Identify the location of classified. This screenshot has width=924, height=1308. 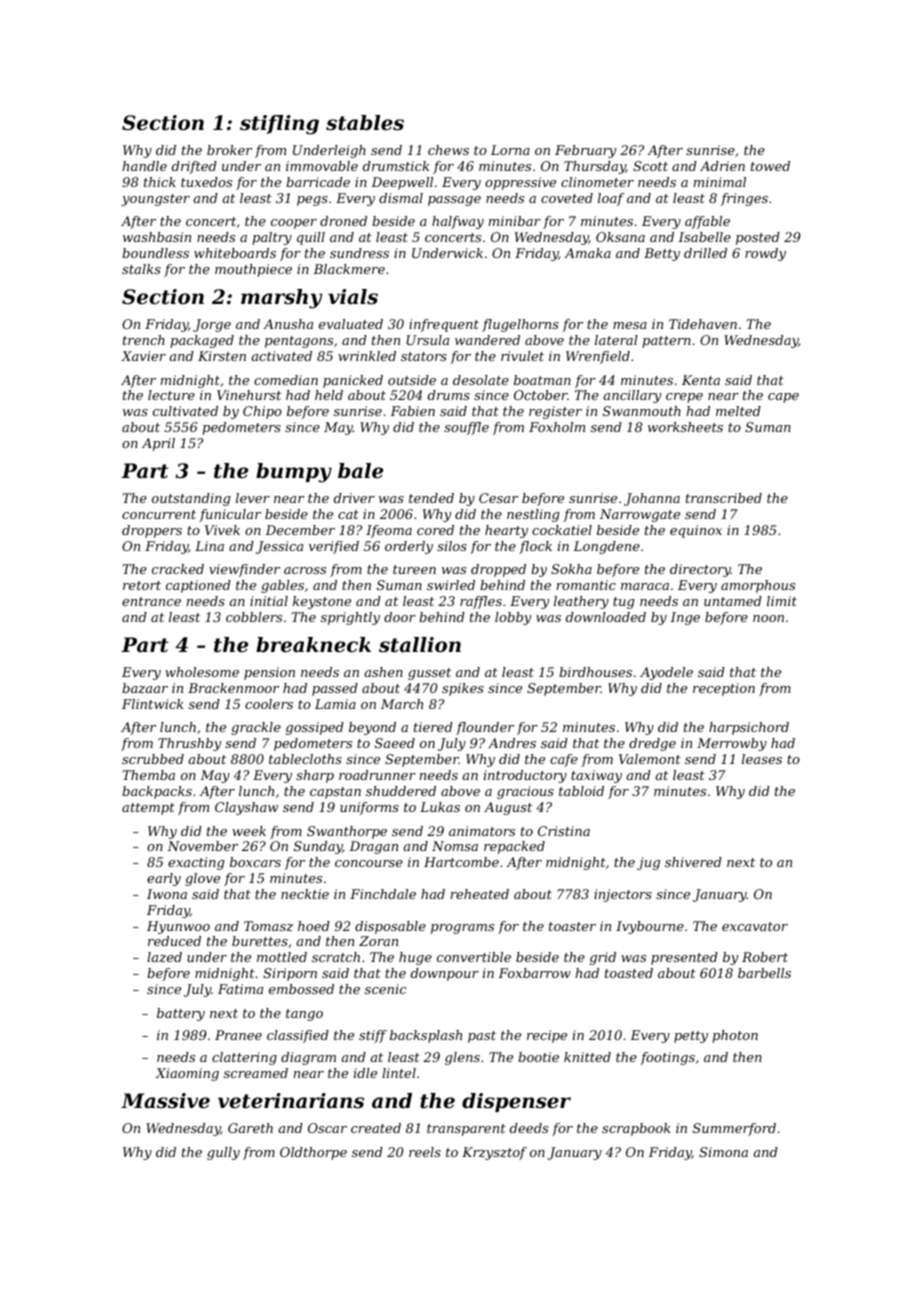
(298, 1036).
